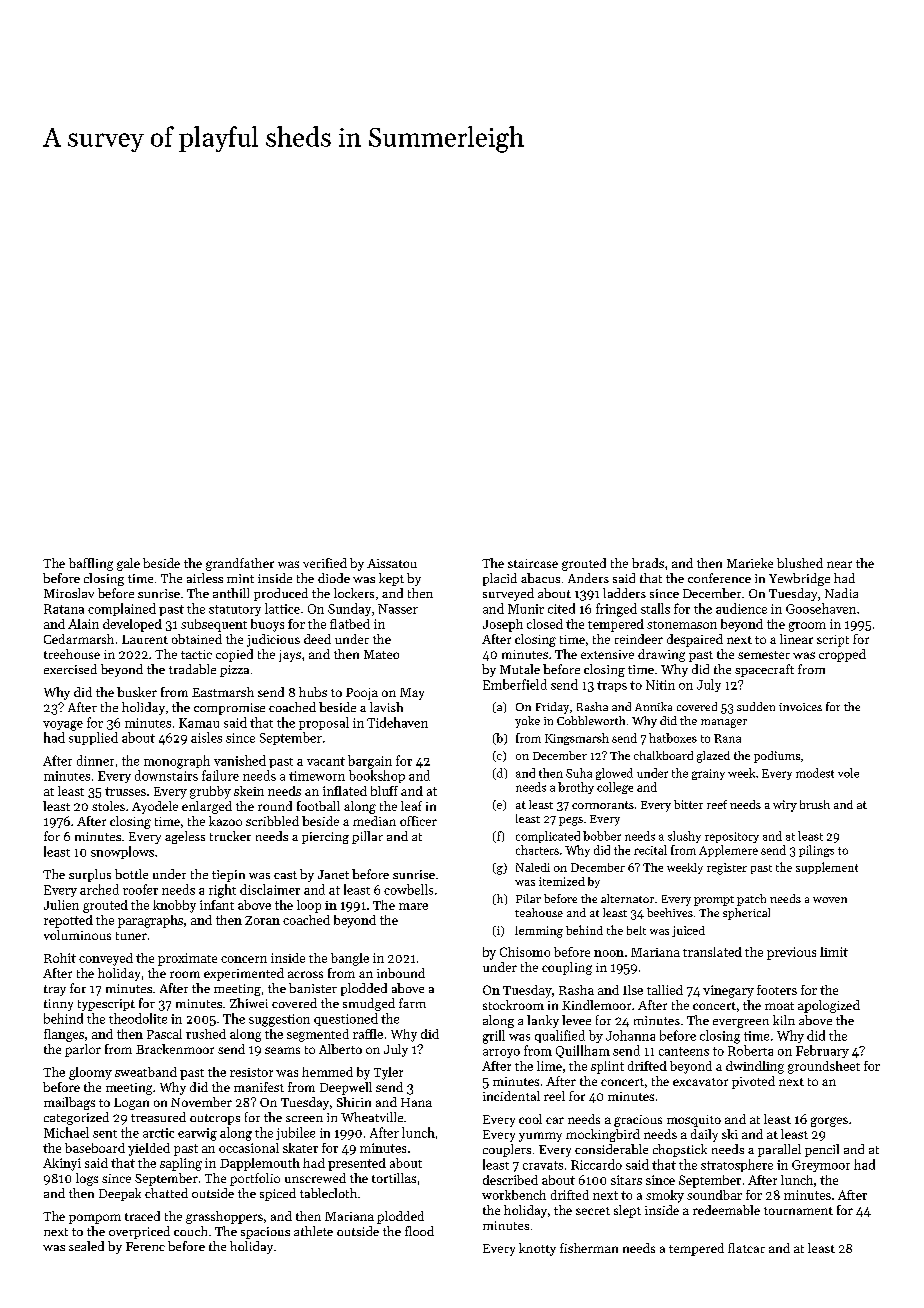 This page has width=924, height=1308. I want to click on leaf, so click(411, 806).
